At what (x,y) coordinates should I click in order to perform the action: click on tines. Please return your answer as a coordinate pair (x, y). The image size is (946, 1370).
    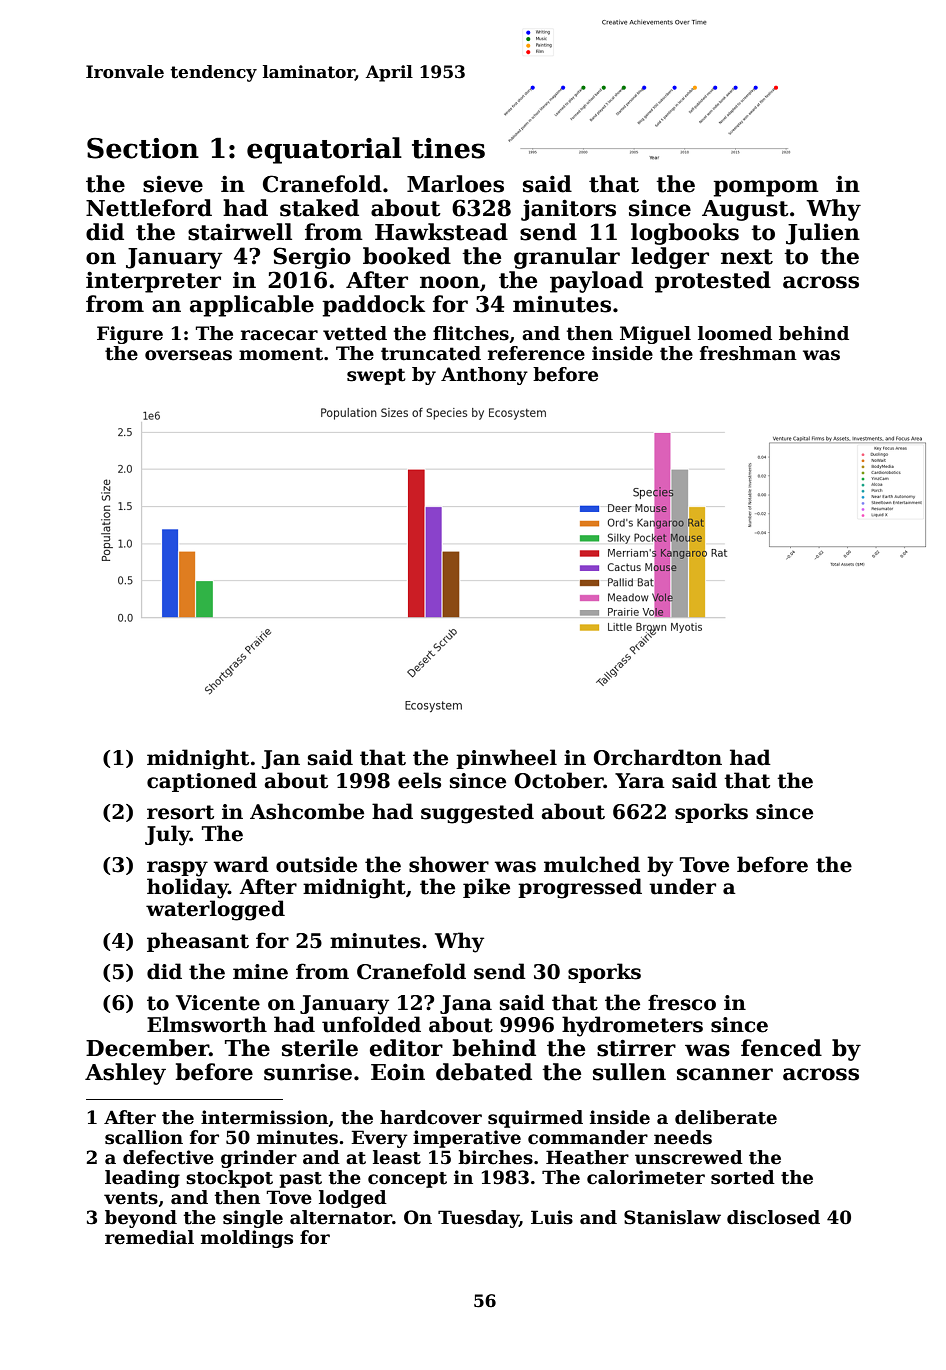
    Looking at the image, I should click on (448, 148).
